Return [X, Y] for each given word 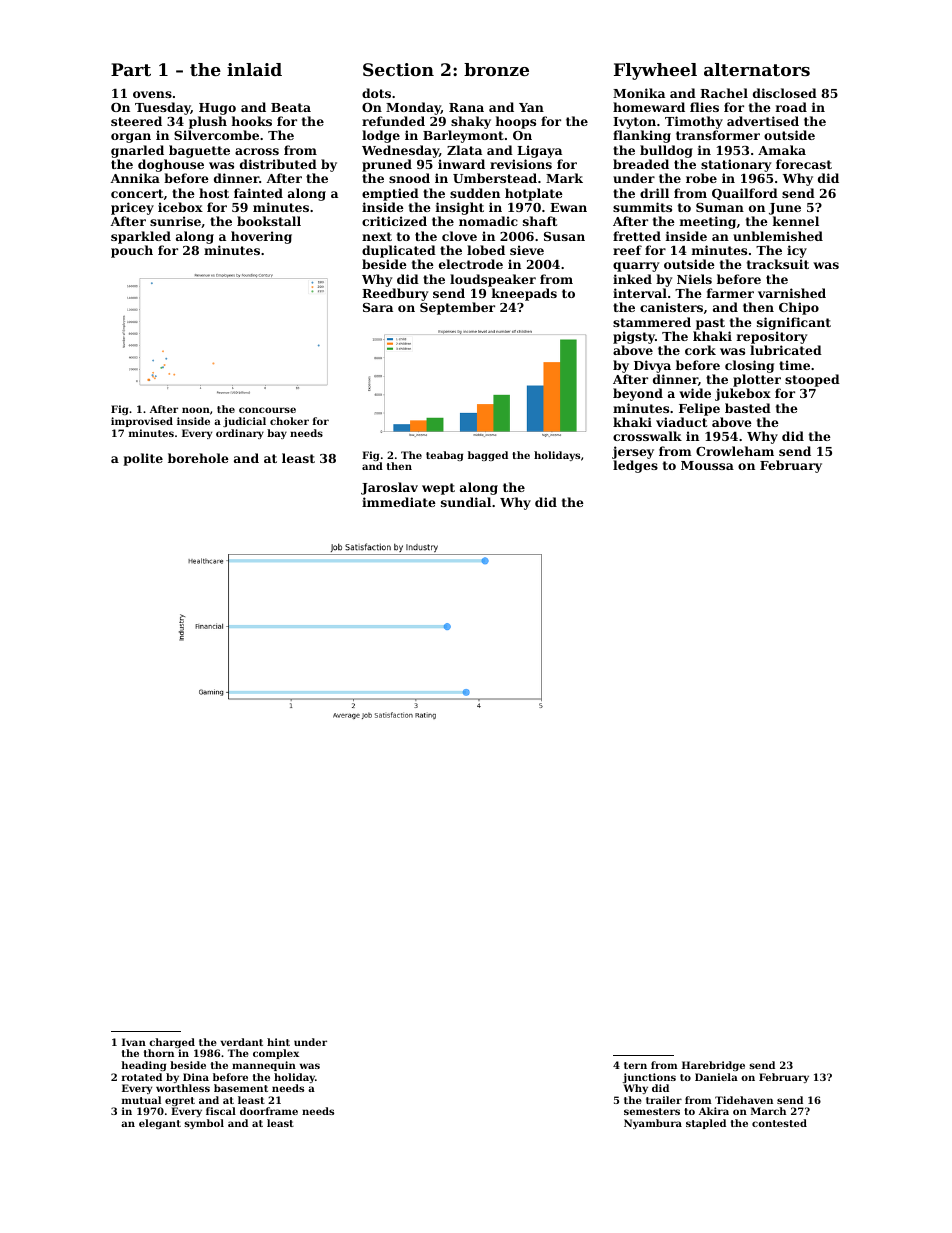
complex [276, 1054]
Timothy [694, 122]
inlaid [254, 69]
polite [143, 459]
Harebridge [713, 1066]
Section [398, 69]
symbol [204, 1124]
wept [438, 489]
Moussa [707, 465]
